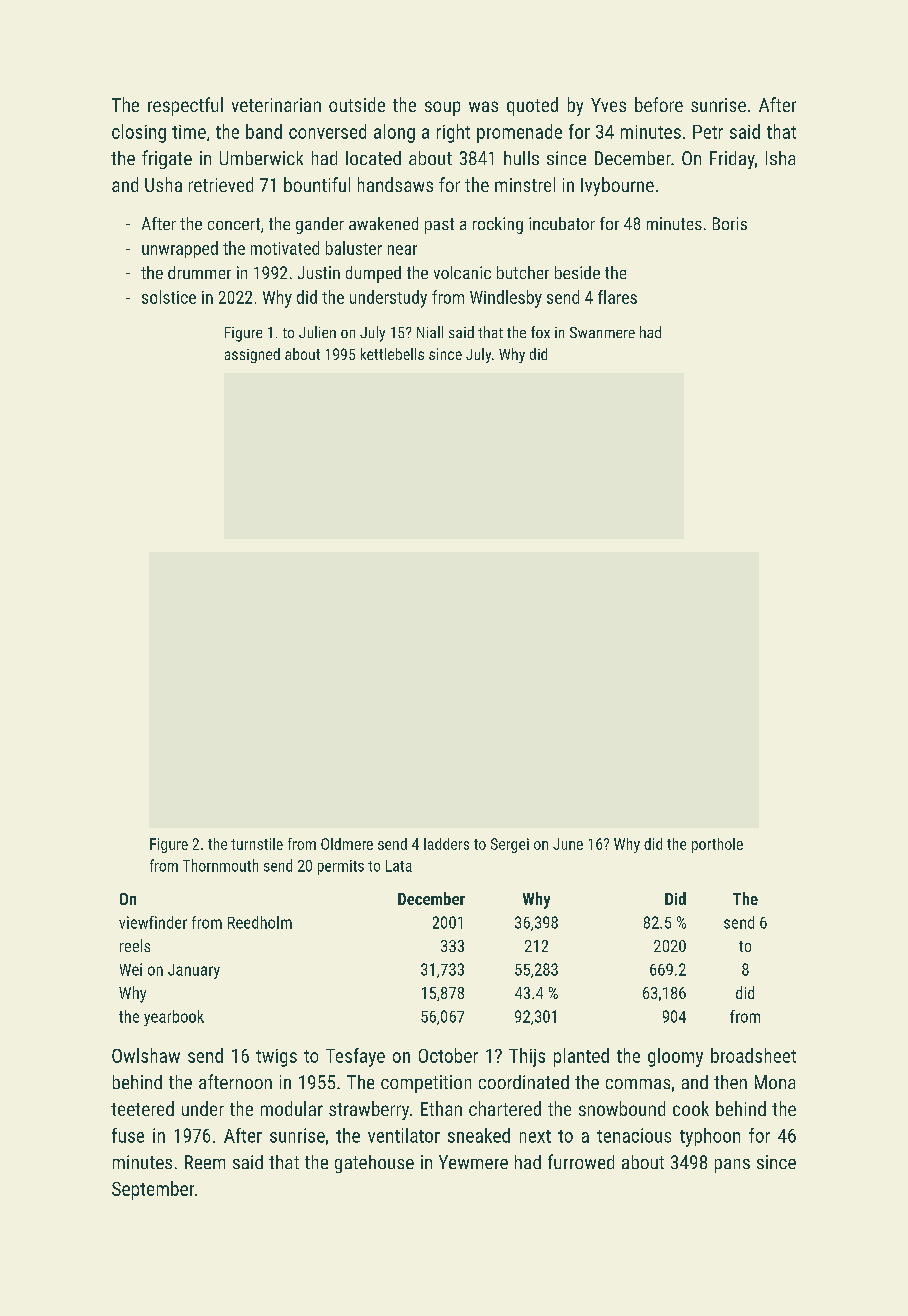 The height and width of the page is (1316, 908). What do you see at coordinates (659, 104) in the page?
I see `before` at bounding box center [659, 104].
